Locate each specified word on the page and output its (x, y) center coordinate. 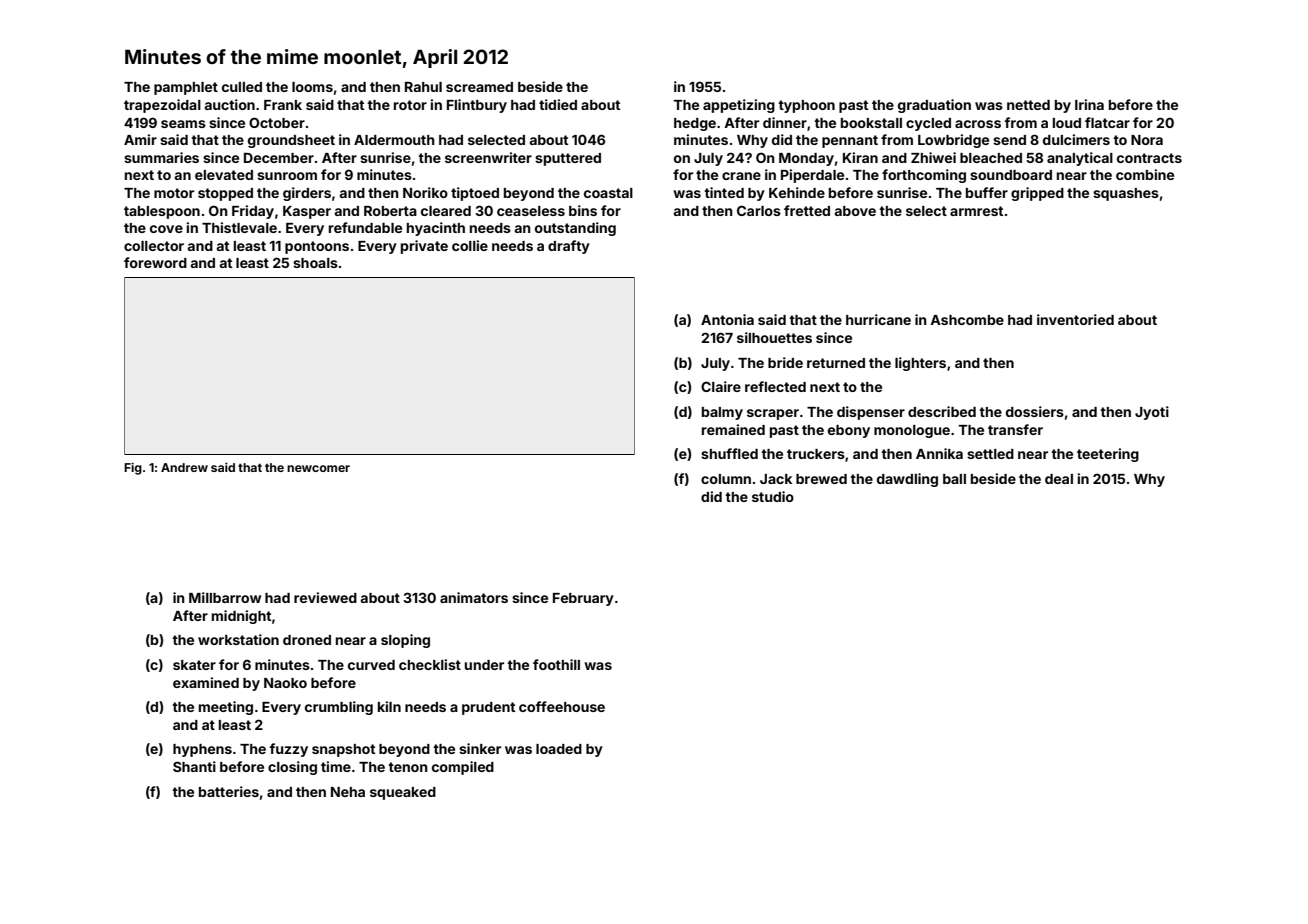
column (726, 479)
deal (1059, 479)
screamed (479, 87)
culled (242, 87)
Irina (1089, 104)
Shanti (194, 766)
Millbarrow (225, 597)
